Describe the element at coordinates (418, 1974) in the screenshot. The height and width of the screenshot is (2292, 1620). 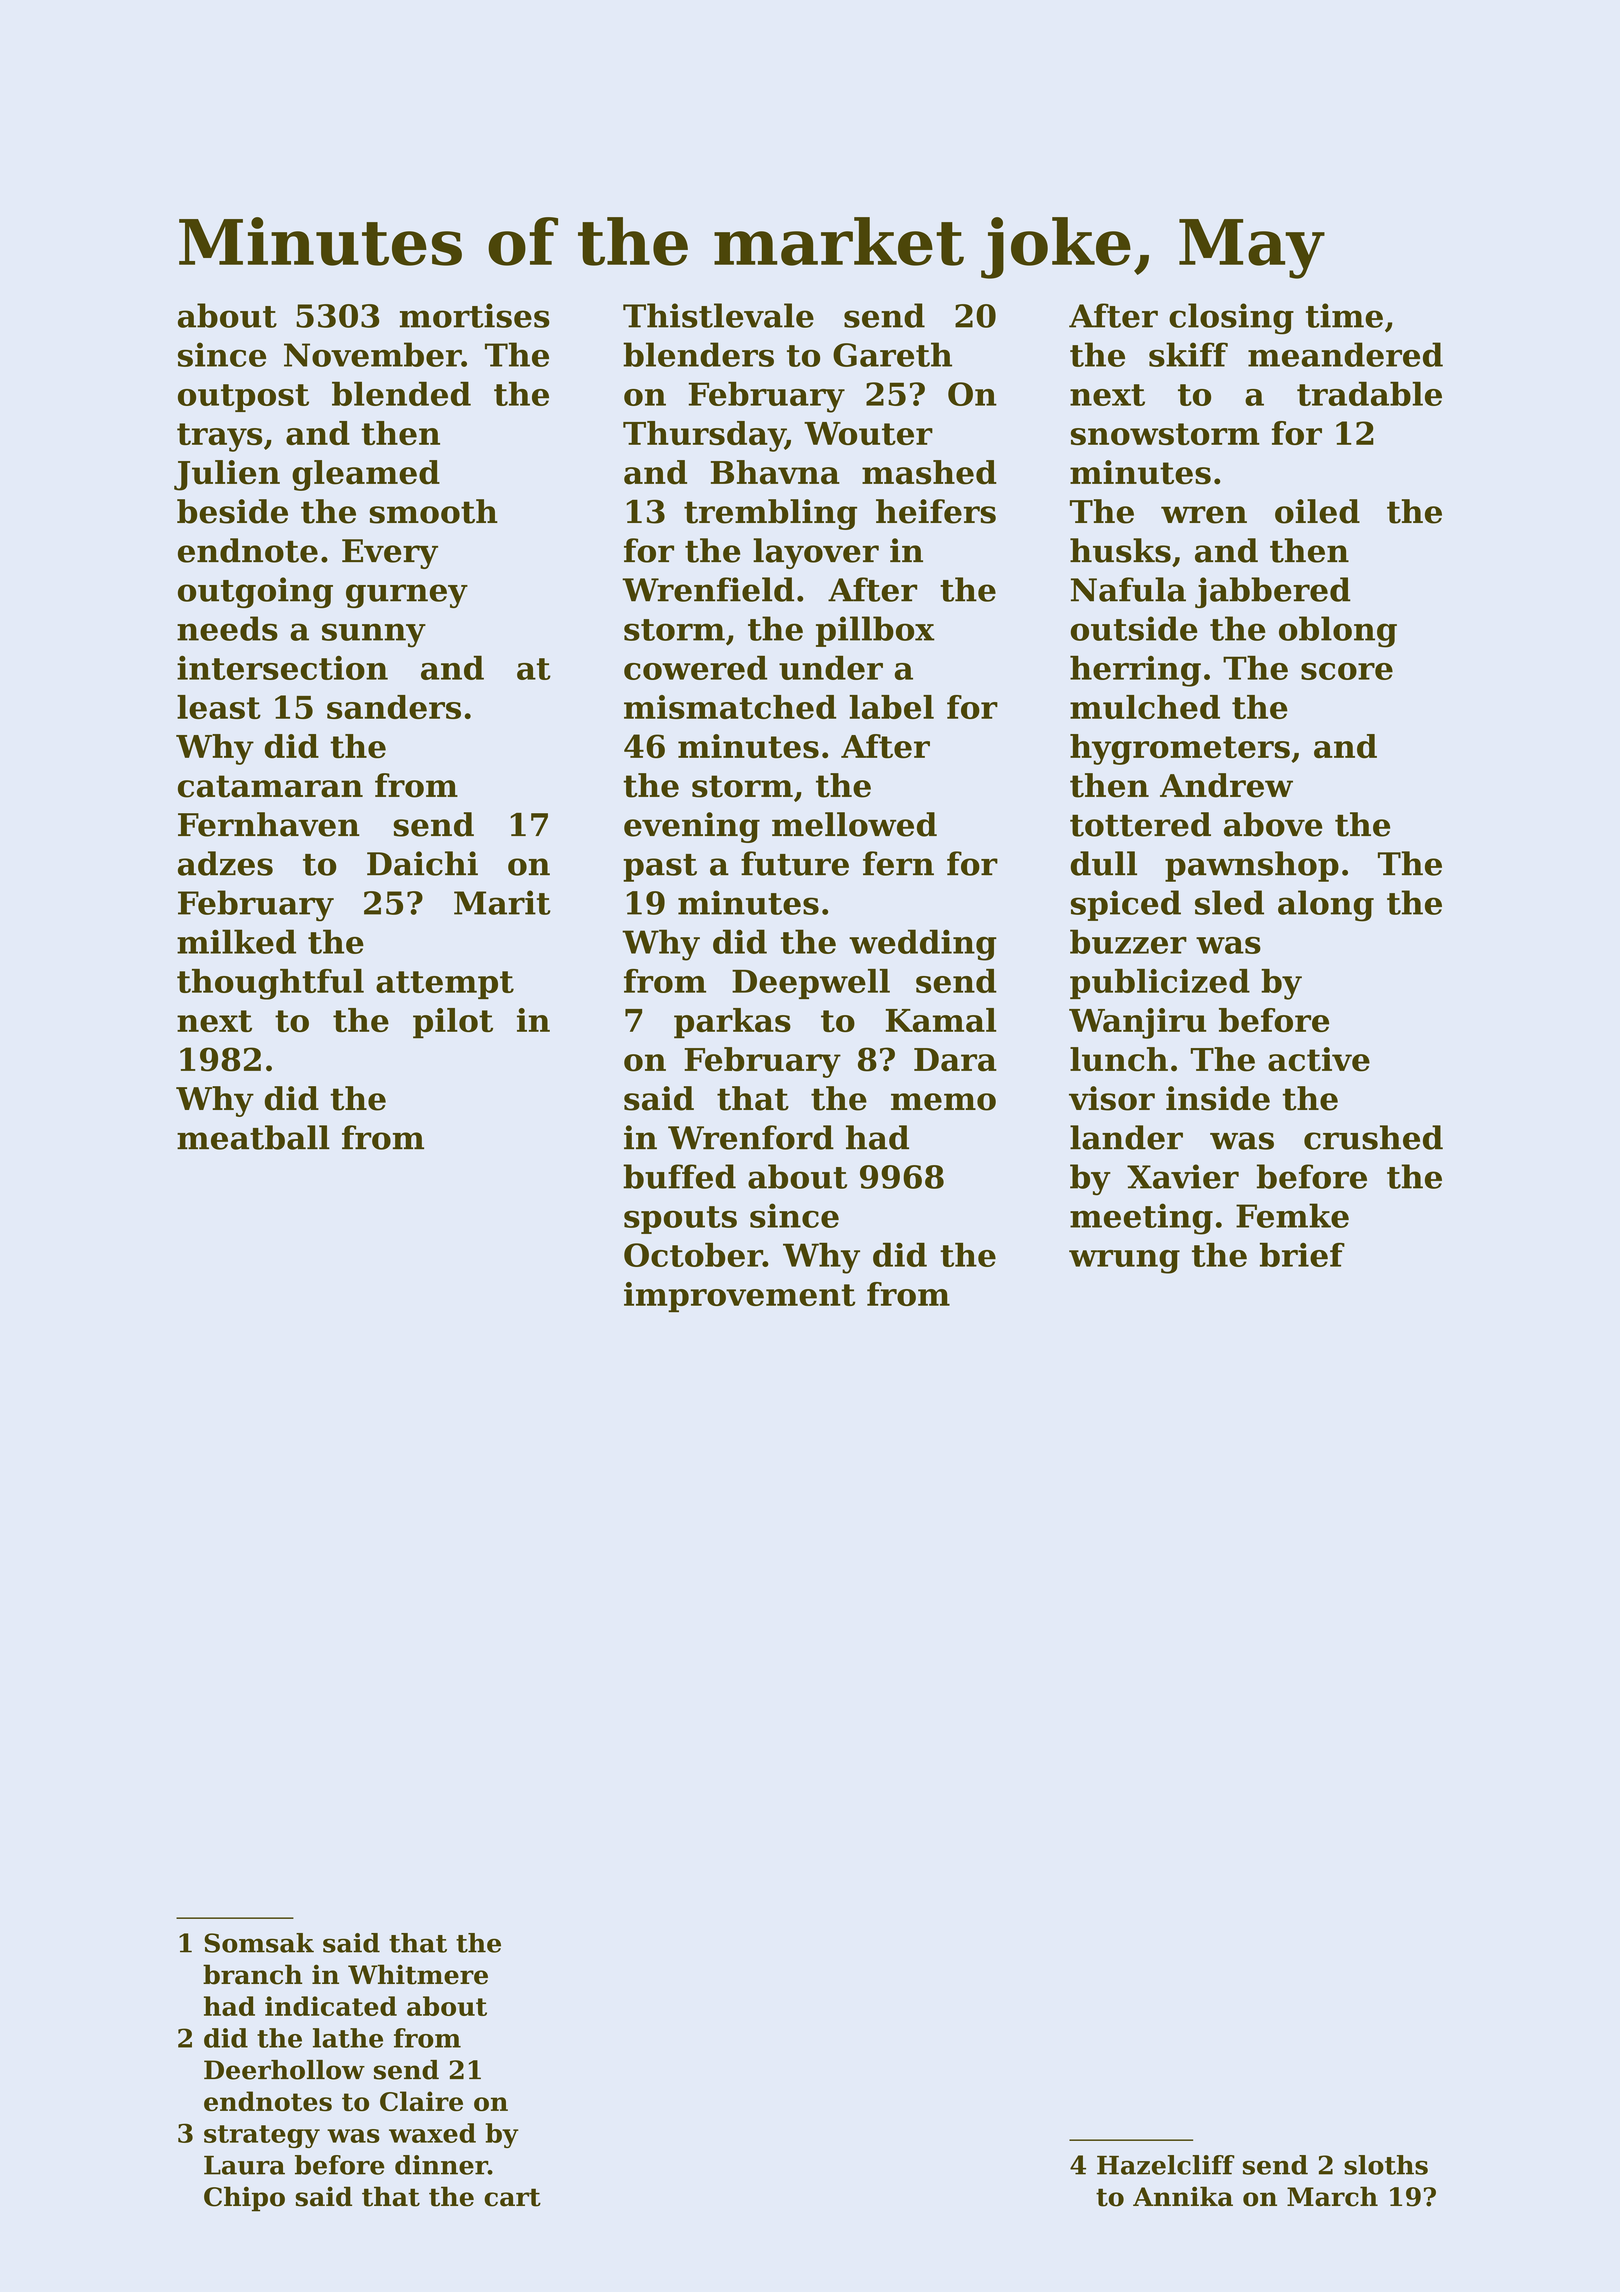
I see `Whitmere` at that location.
